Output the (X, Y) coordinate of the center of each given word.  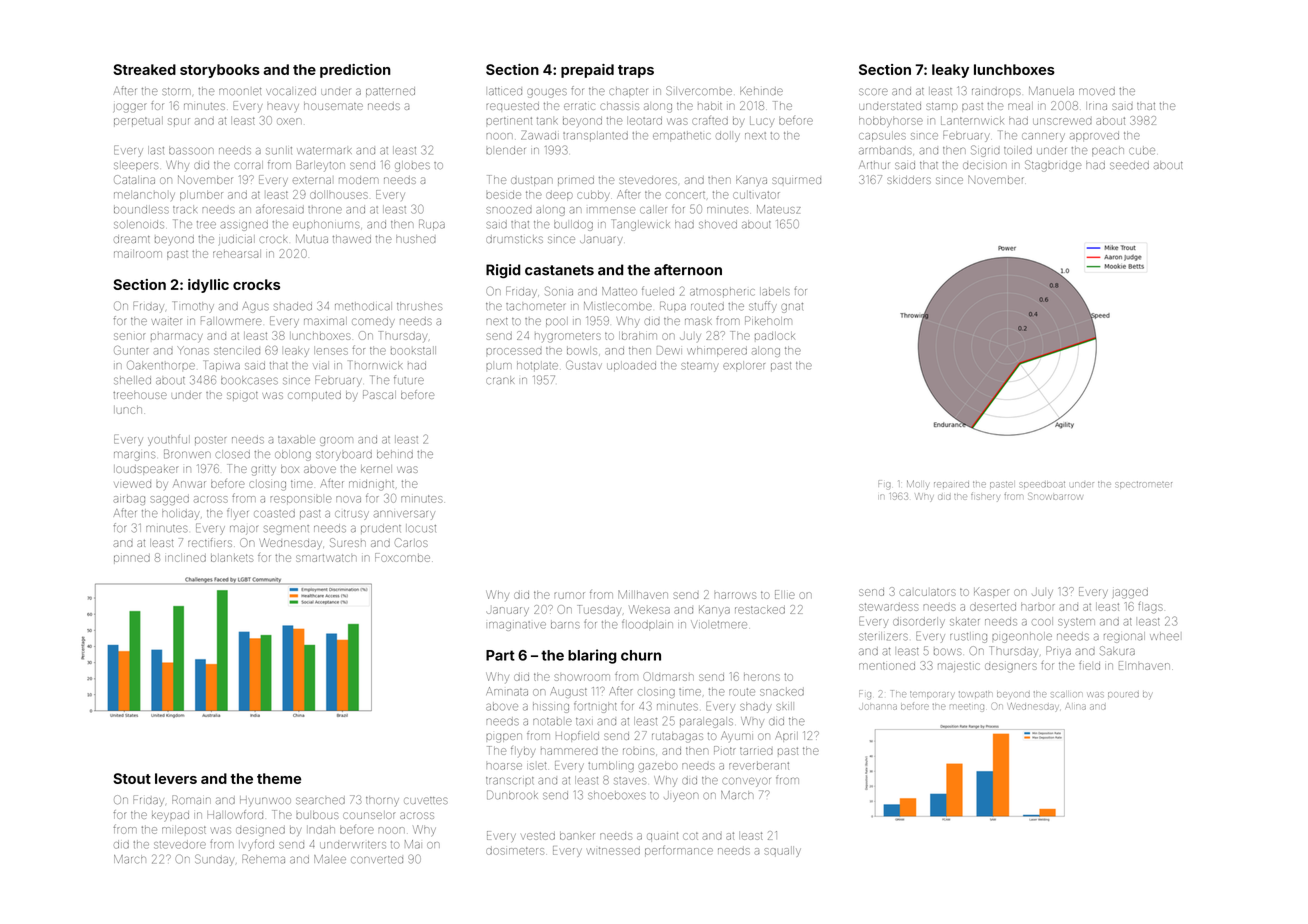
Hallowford (235, 814)
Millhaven (643, 594)
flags (1150, 607)
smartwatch (326, 558)
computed (314, 396)
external (312, 180)
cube (1142, 150)
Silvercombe (699, 90)
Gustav (584, 365)
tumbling (611, 767)
